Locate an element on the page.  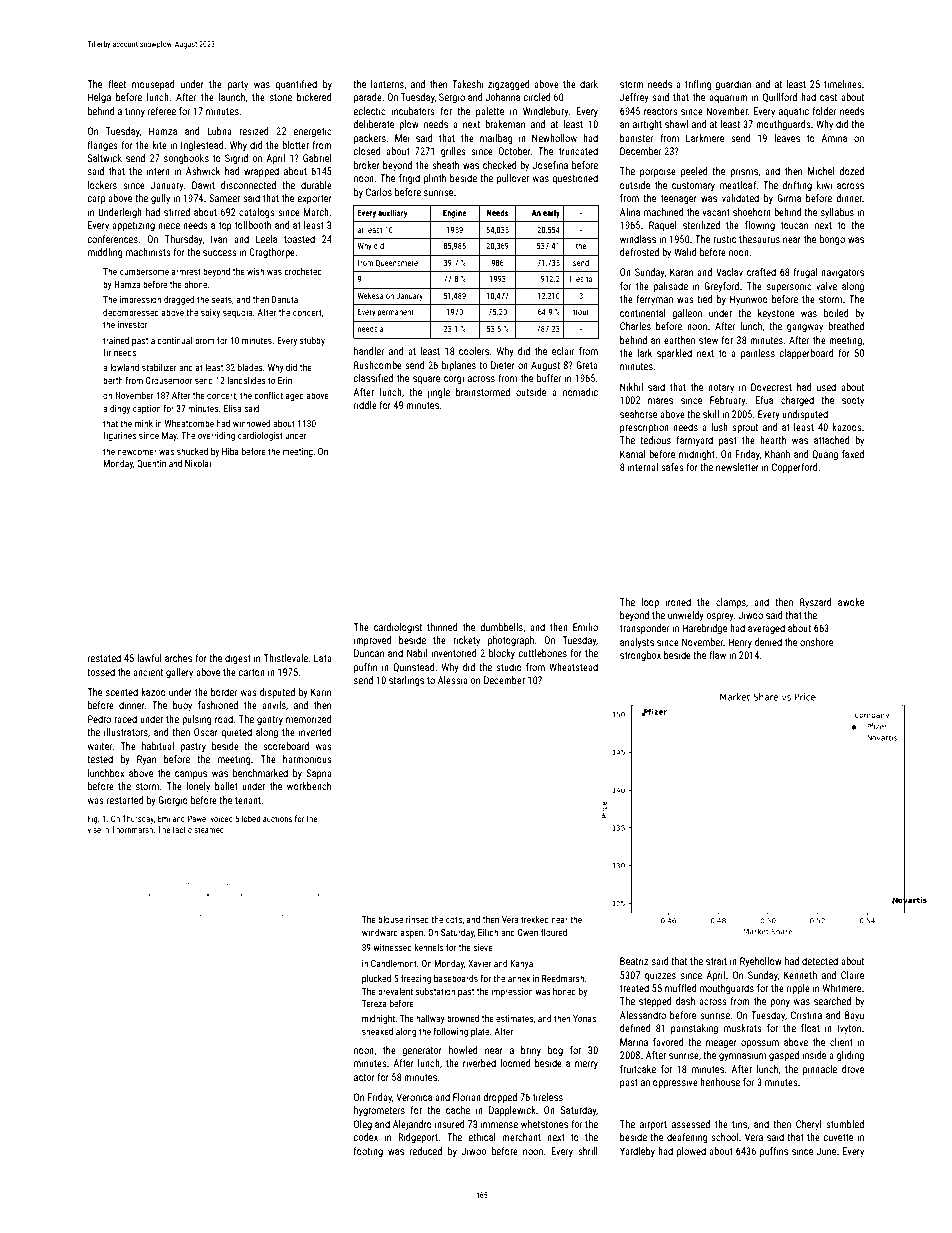
Thistlevale is located at coordinates (286, 658).
